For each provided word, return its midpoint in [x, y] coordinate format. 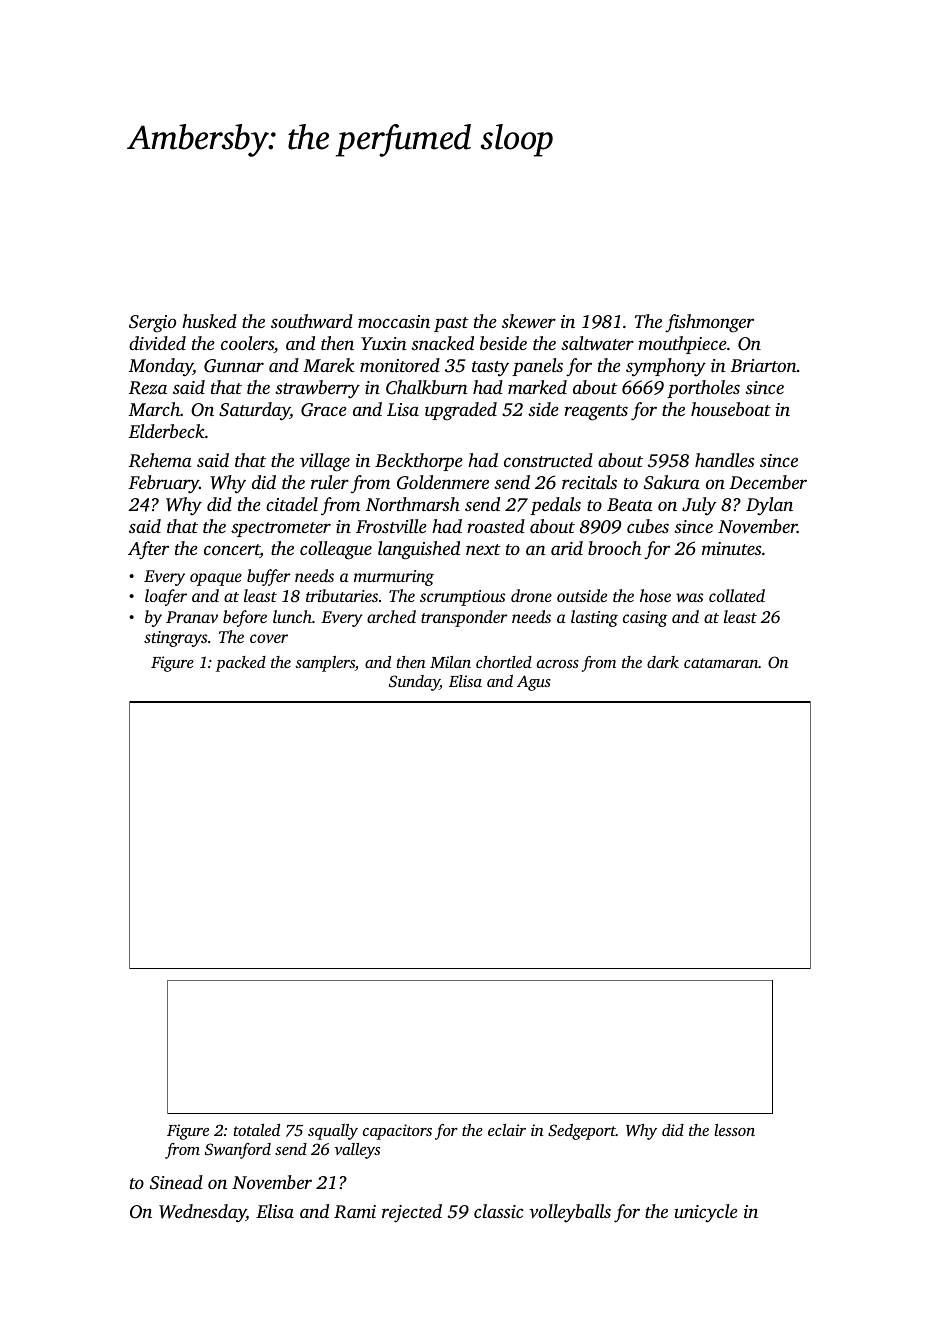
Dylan [769, 506]
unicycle [706, 1213]
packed [241, 664]
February [164, 484]
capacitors [397, 1132]
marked [537, 387]
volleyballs [570, 1213]
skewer [529, 321]
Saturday [254, 411]
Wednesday [202, 1213]
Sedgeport [582, 1132]
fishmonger [709, 323]
